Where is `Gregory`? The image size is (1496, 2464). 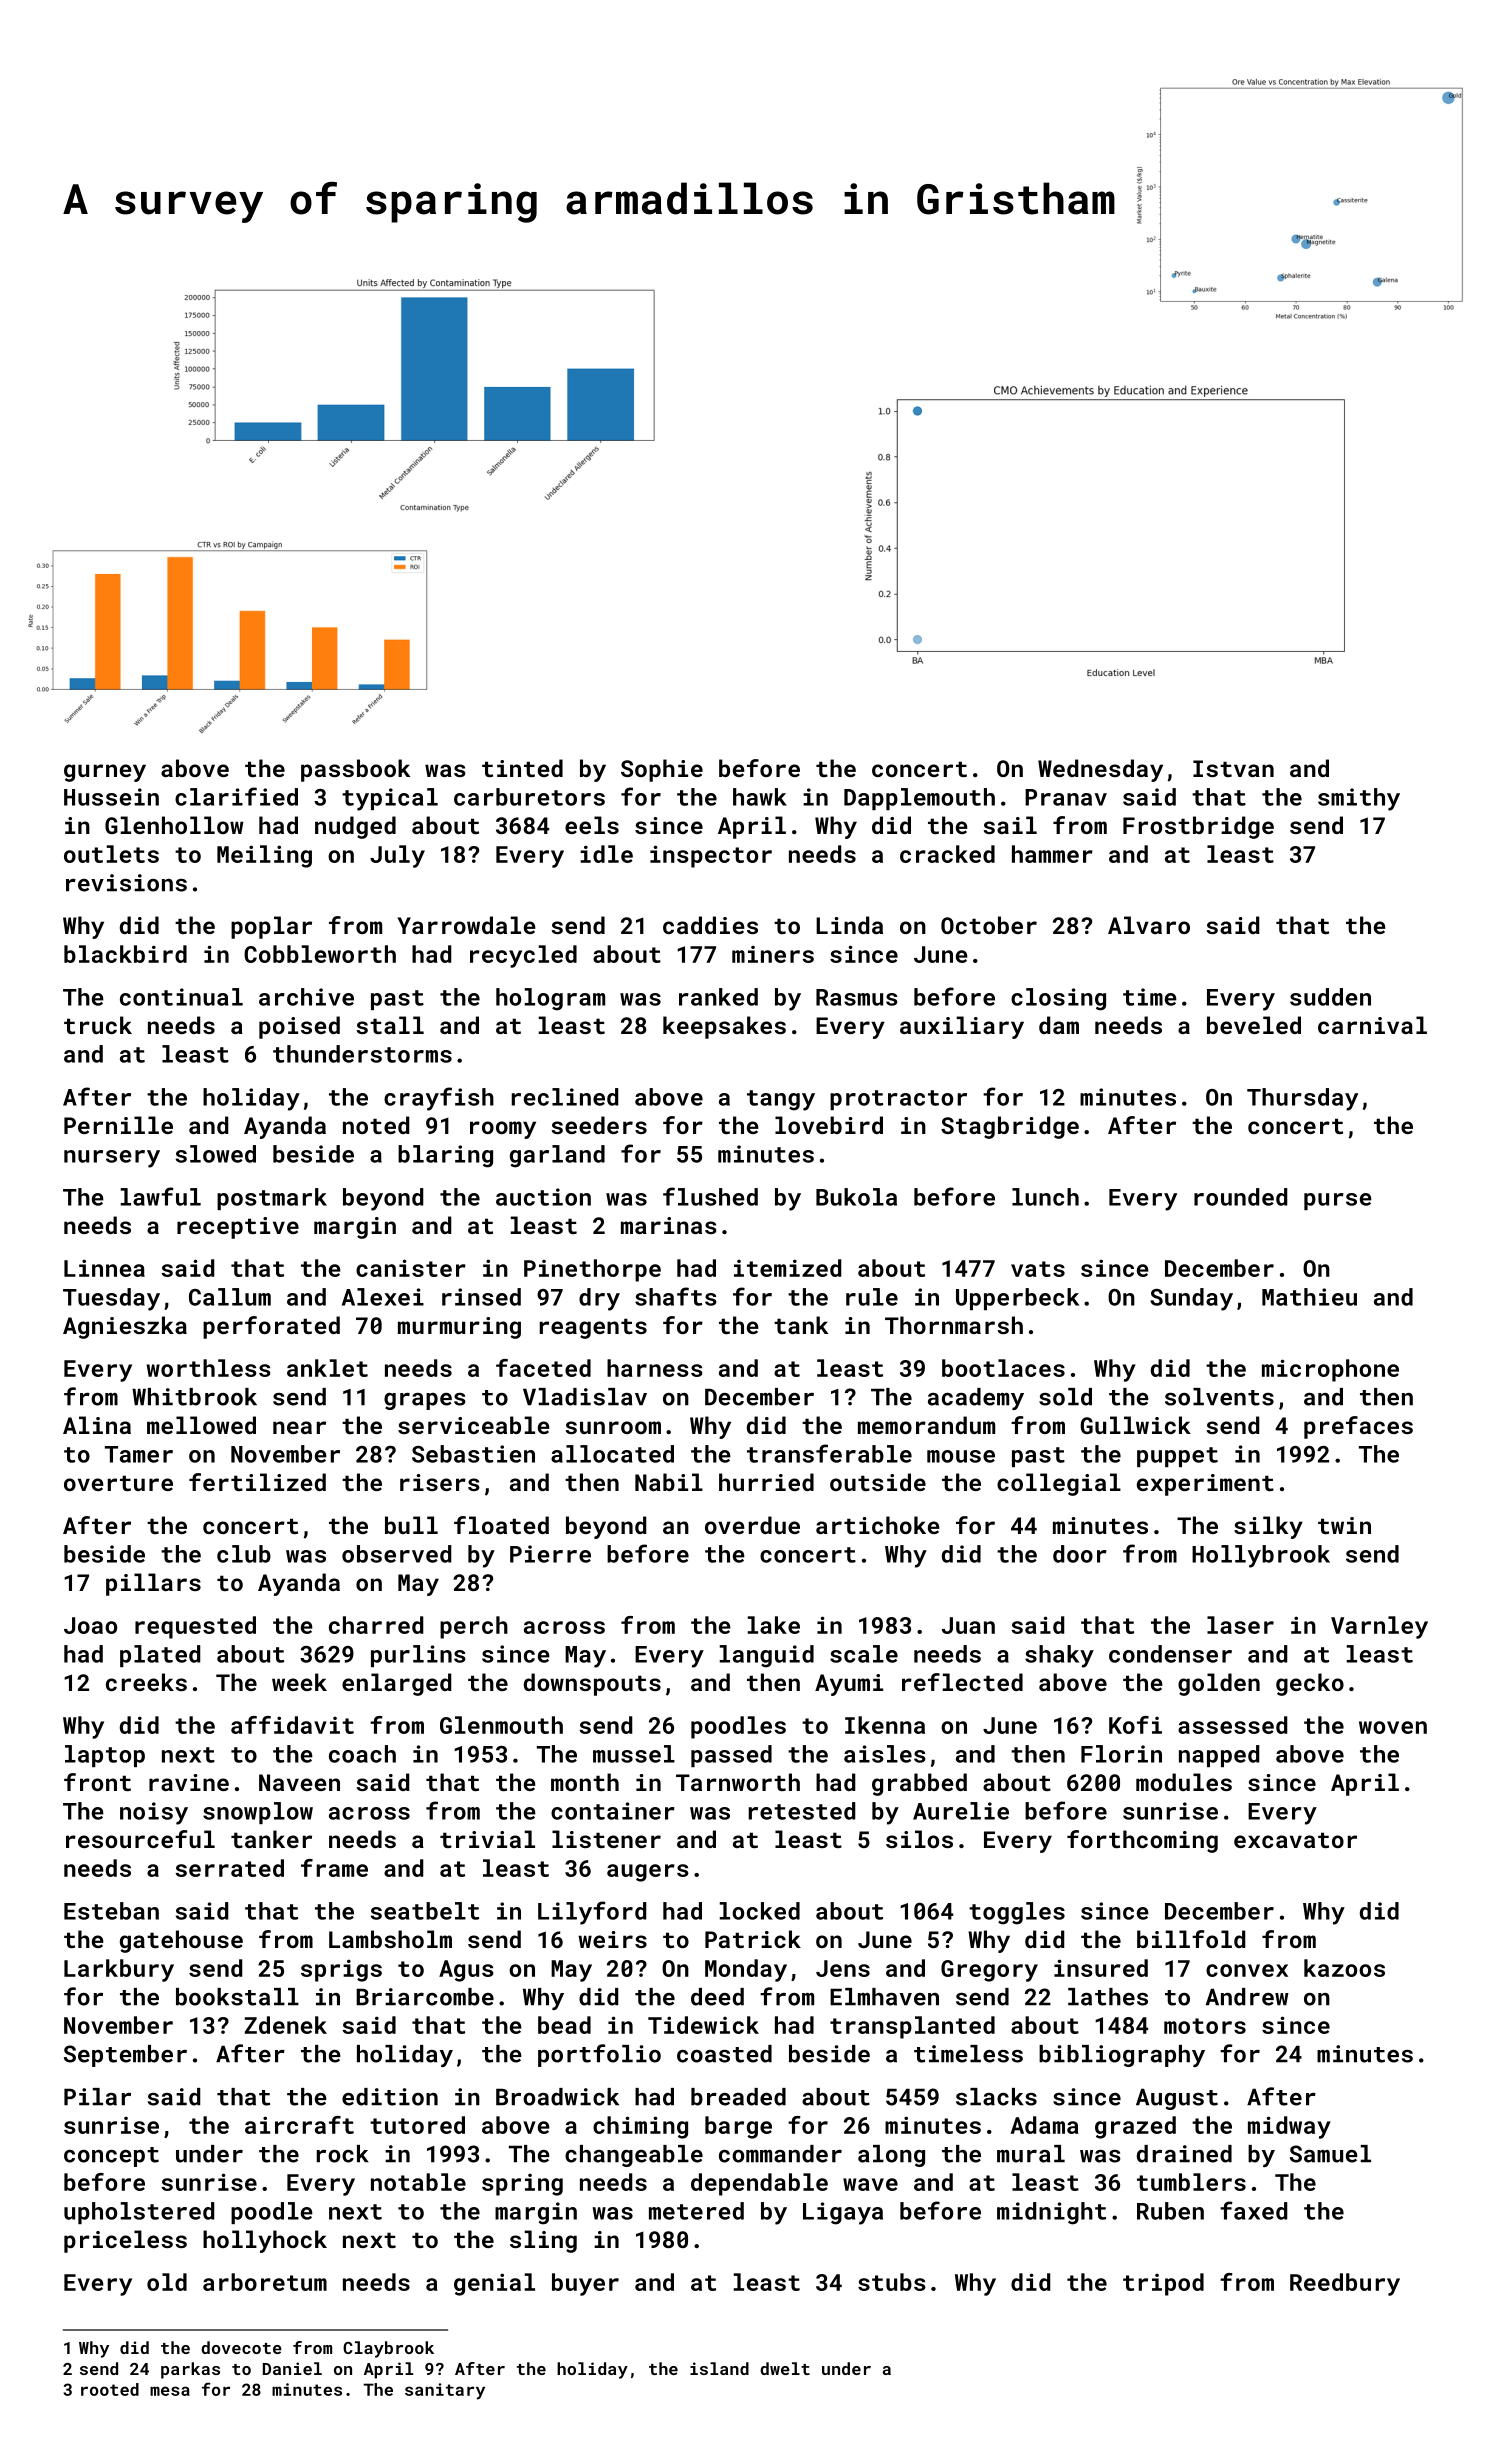
Gregory is located at coordinates (989, 1971).
